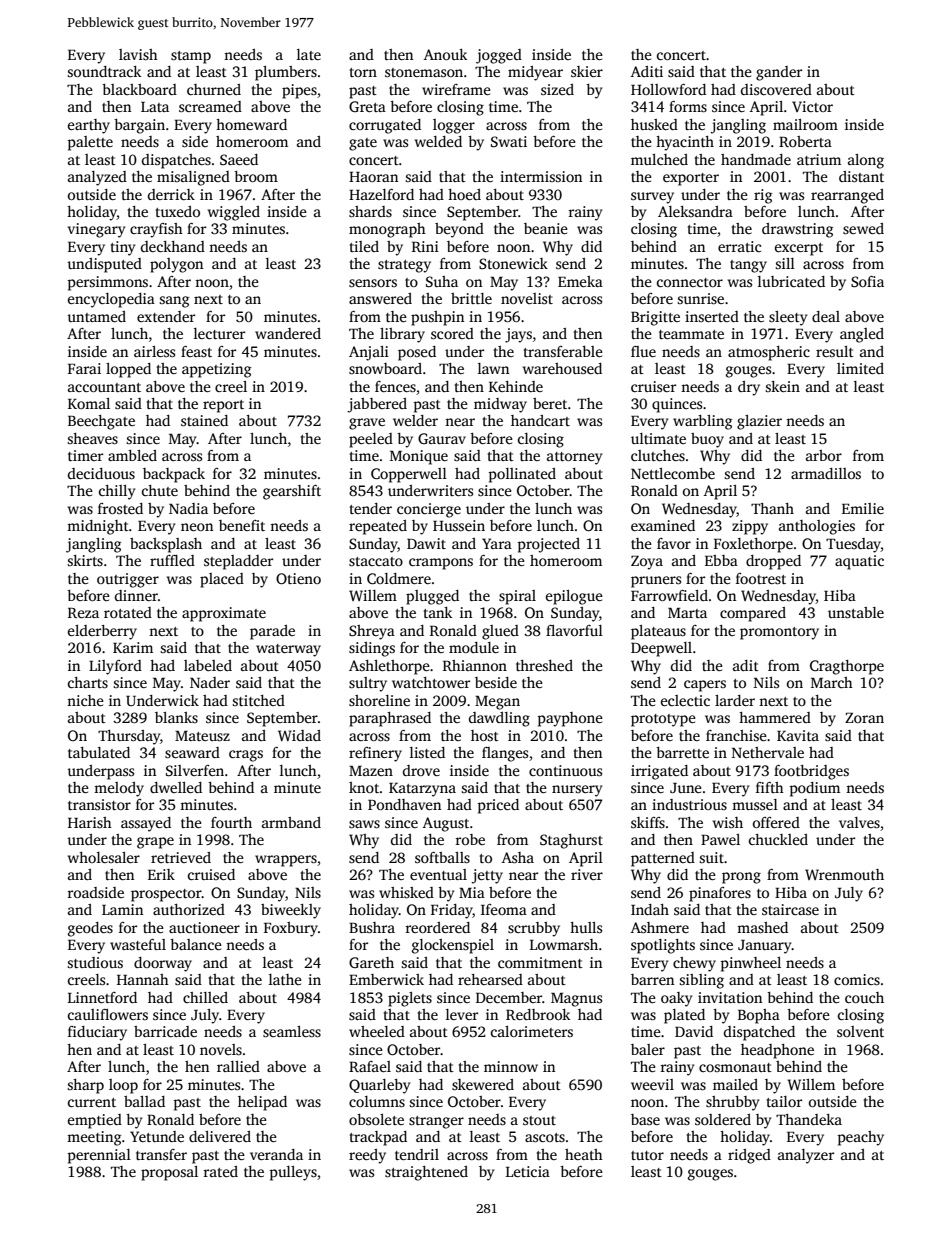 Image resolution: width=952 pixels, height=1233 pixels. Describe the element at coordinates (587, 71) in the document. I see `skier` at that location.
